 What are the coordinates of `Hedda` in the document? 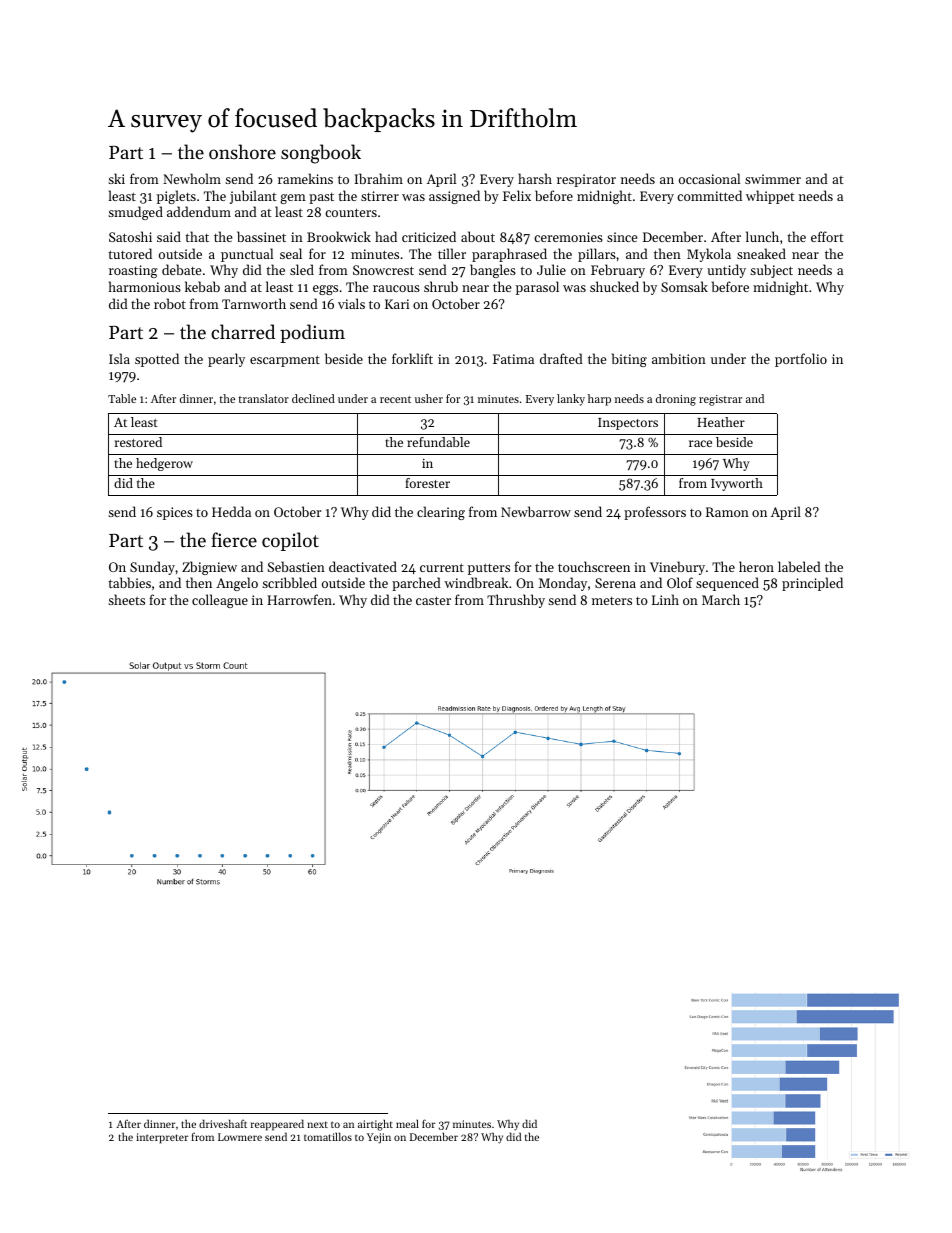 It's located at (231, 511).
